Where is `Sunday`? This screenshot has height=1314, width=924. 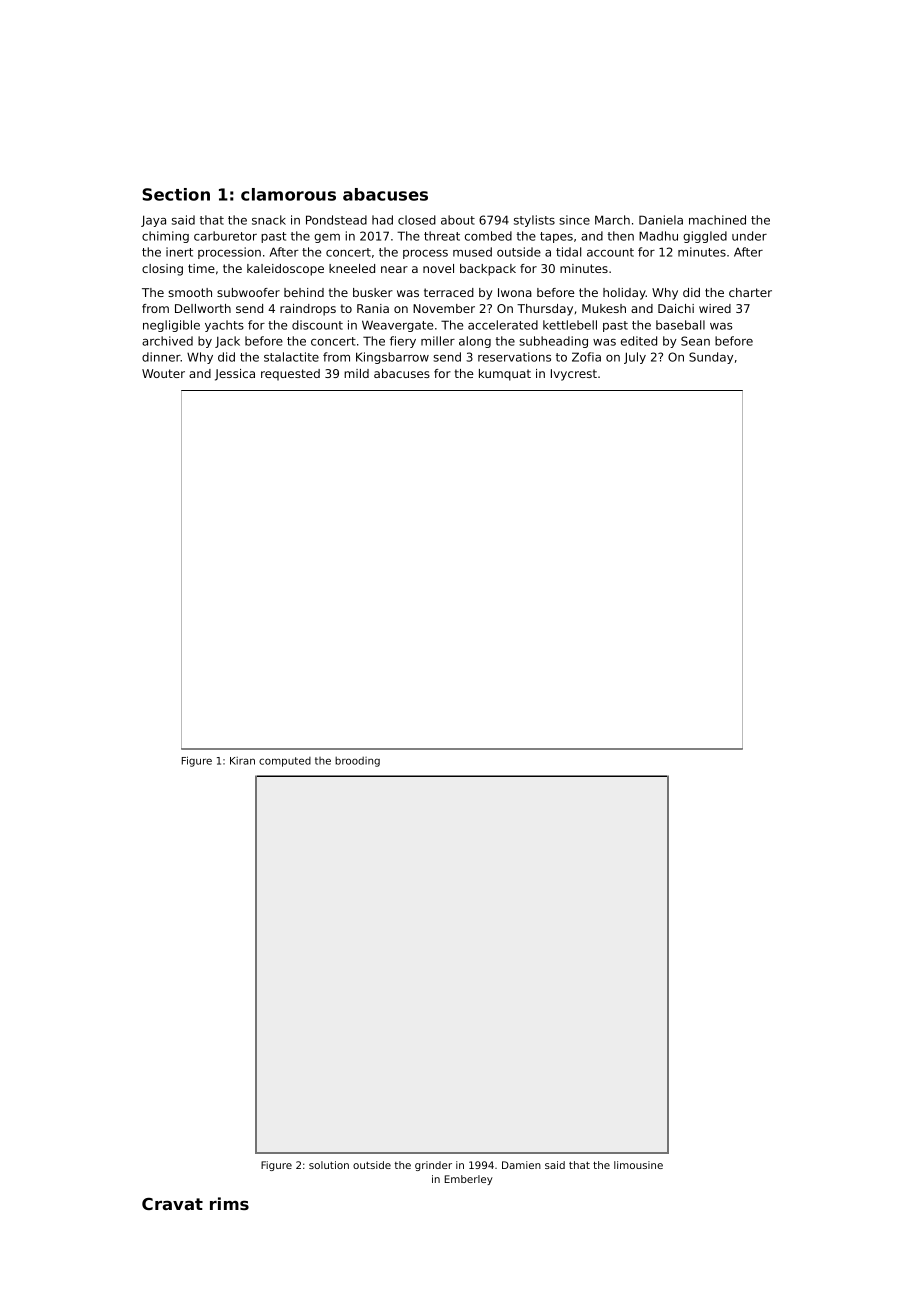
Sunday is located at coordinates (711, 358).
